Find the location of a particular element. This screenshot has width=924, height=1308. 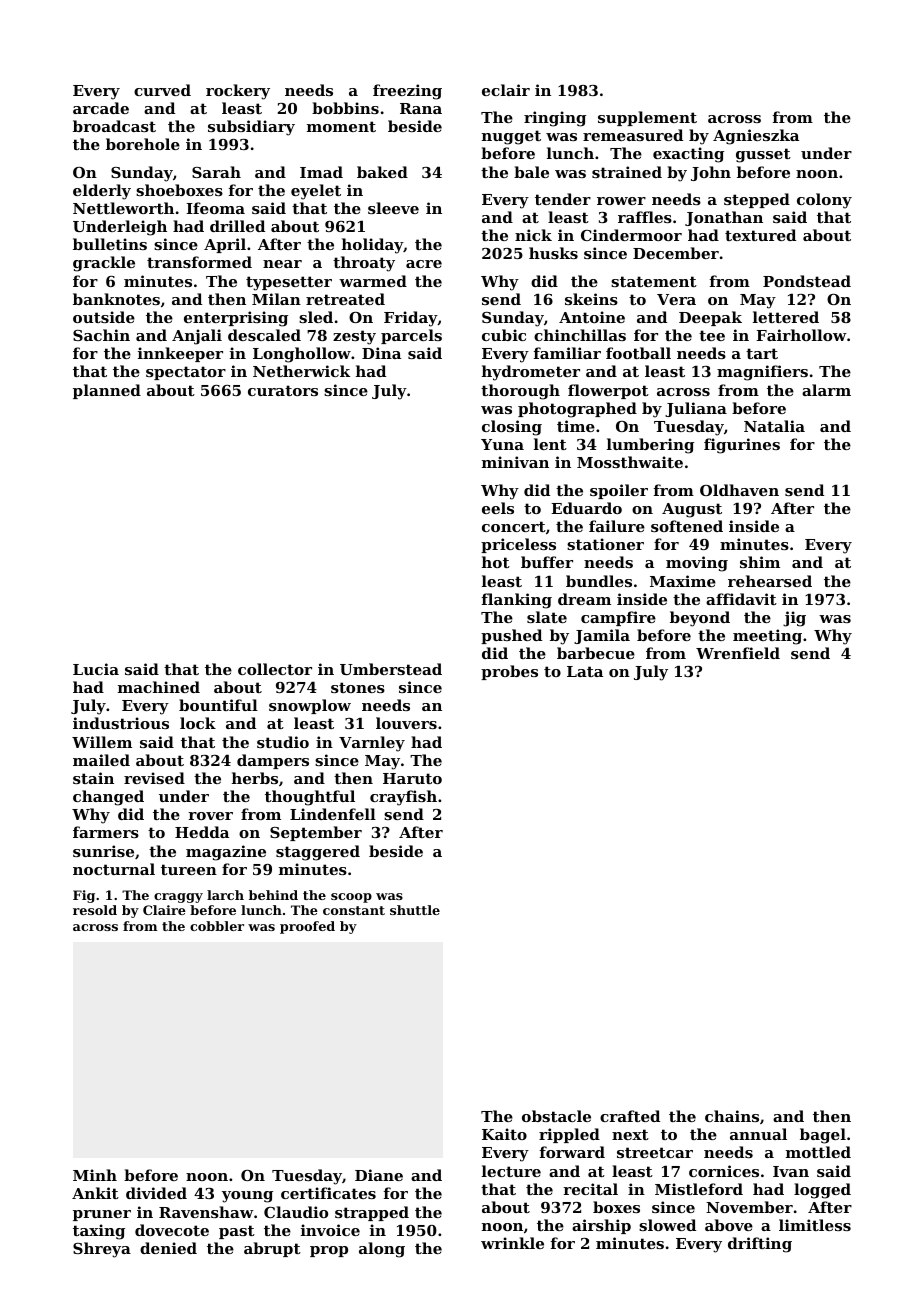

photographed is located at coordinates (577, 410).
